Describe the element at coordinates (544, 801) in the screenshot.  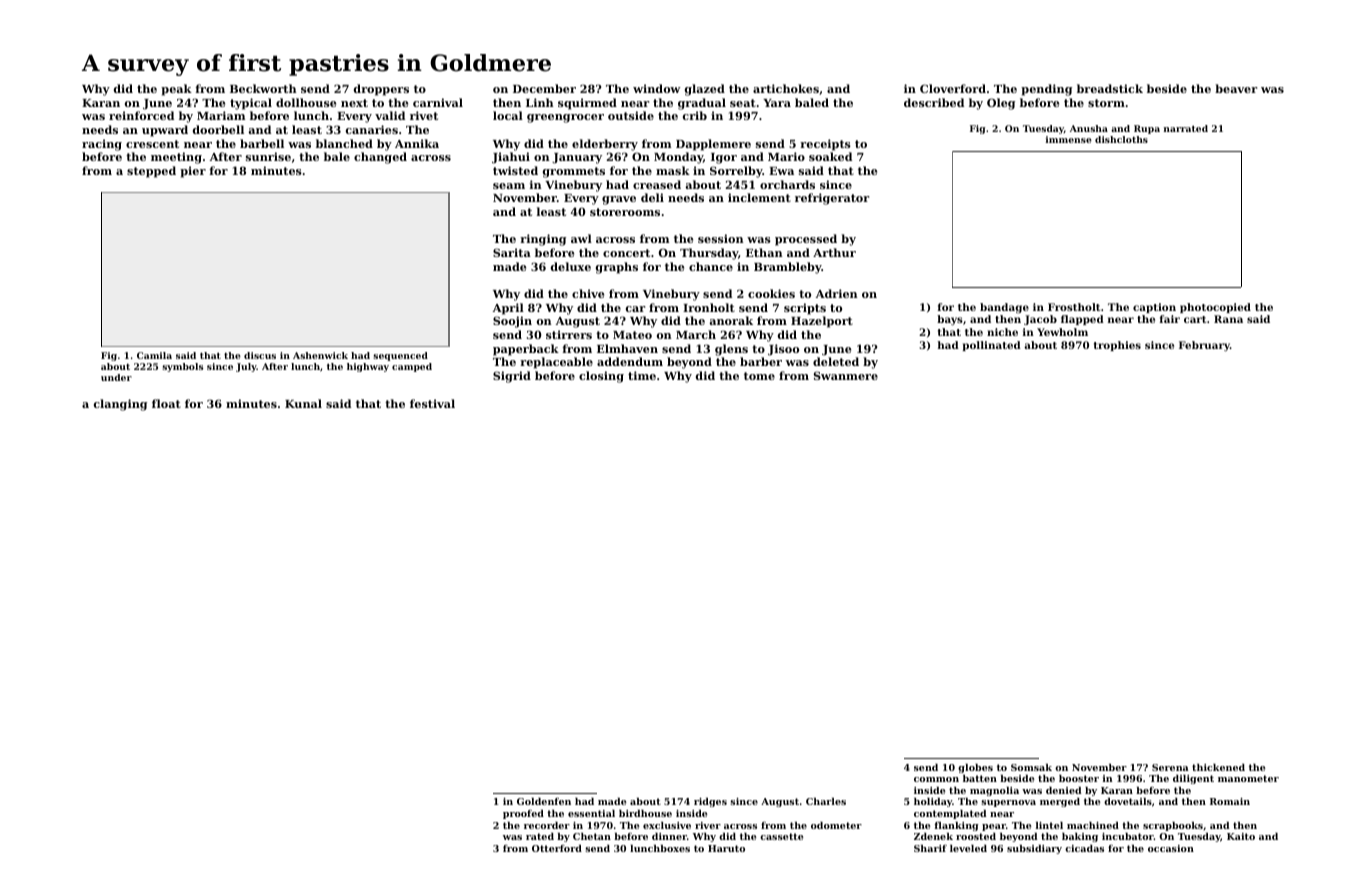
I see `Goldenfen` at that location.
